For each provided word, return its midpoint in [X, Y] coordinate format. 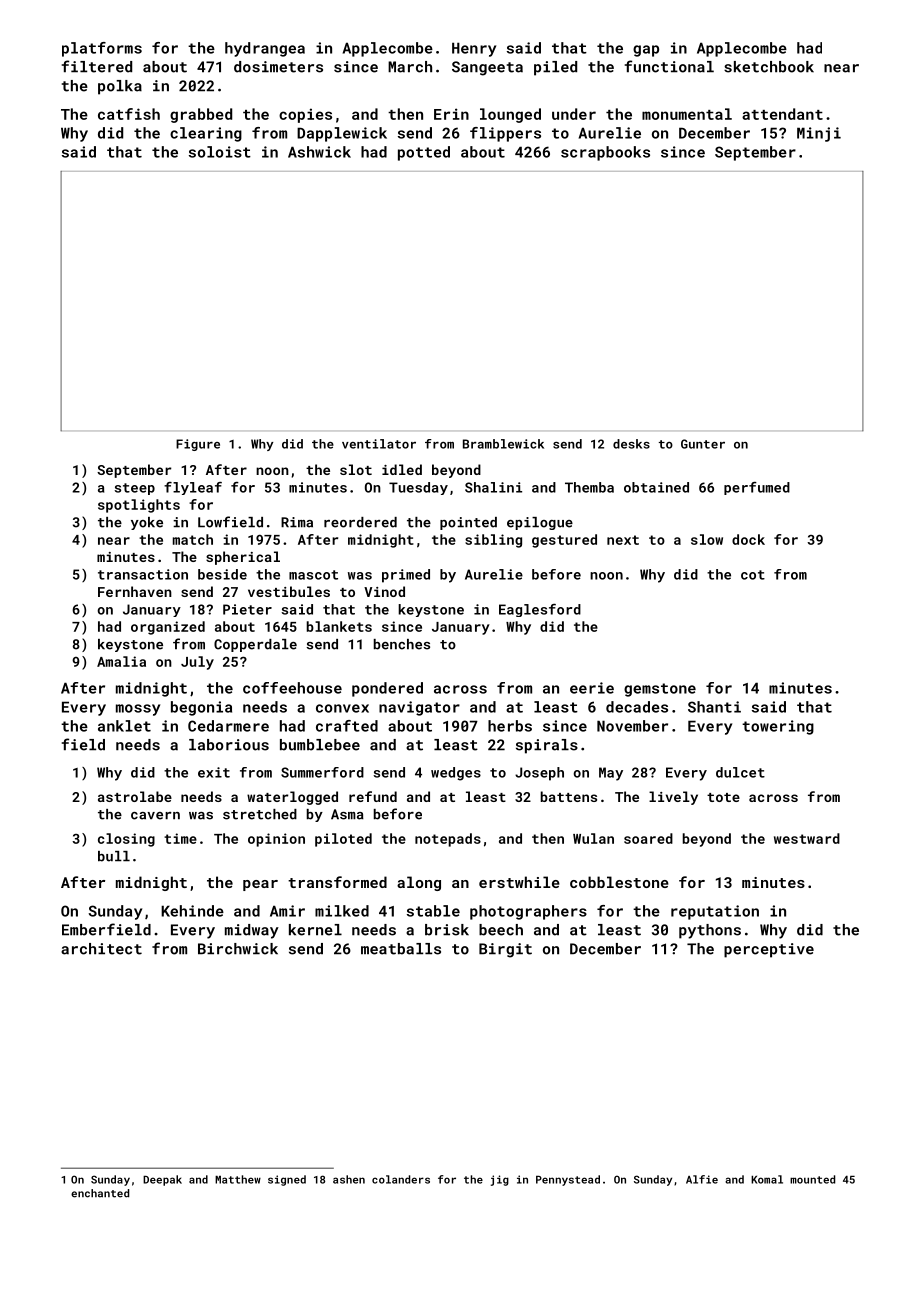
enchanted [100, 1193]
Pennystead [568, 1180]
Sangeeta [487, 68]
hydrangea [265, 49]
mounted [812, 1179]
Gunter [703, 444]
